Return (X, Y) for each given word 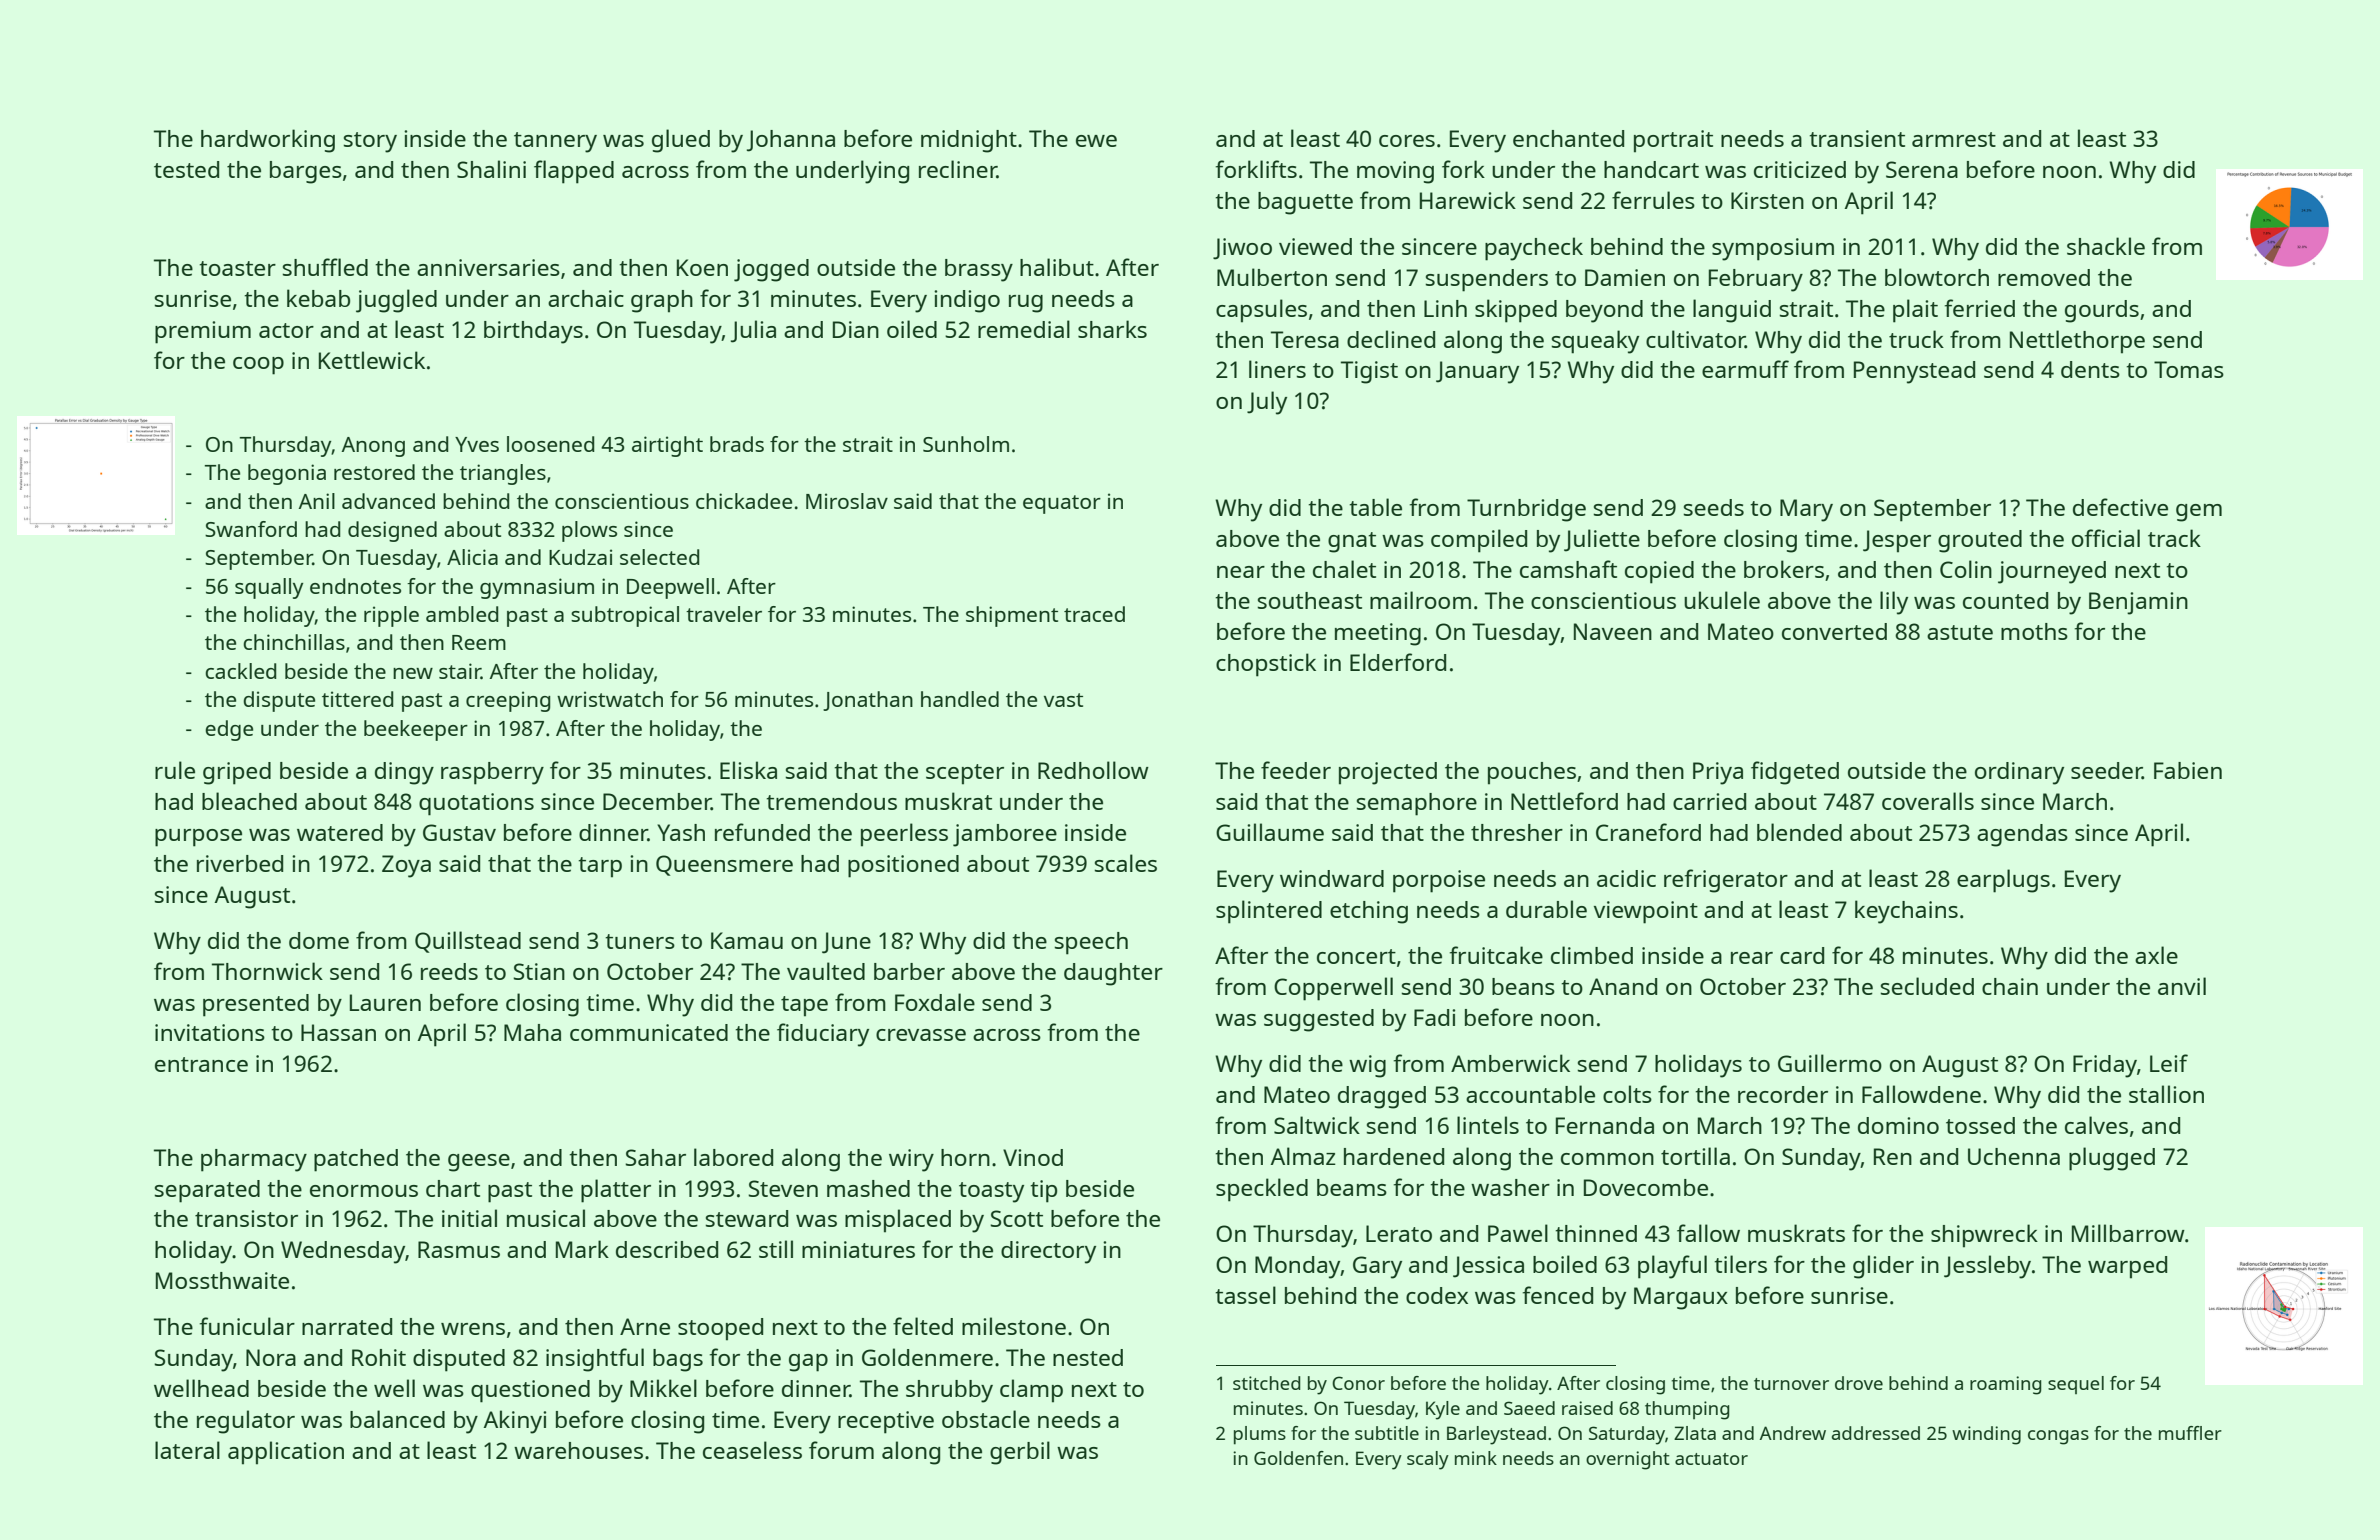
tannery (555, 142)
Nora (271, 1357)
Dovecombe (1646, 1187)
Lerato (1399, 1233)
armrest (1954, 139)
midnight (969, 141)
